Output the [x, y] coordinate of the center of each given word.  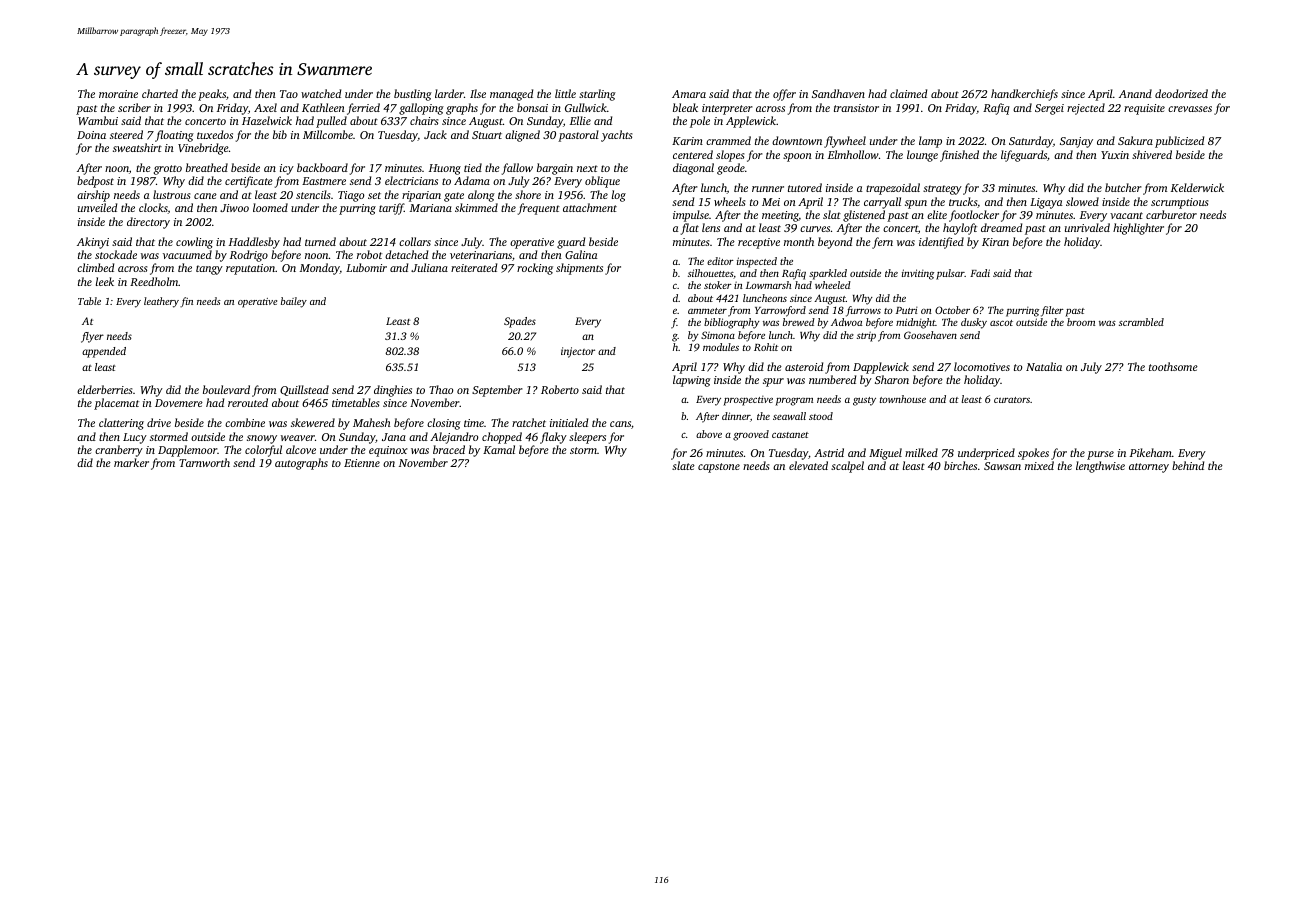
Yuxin [1115, 155]
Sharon [892, 379]
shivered [1152, 154]
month [799, 241]
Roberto [560, 389]
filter [1052, 311]
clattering [121, 424]
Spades [520, 322]
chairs [424, 120]
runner [768, 189]
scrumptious [1179, 203]
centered [693, 154]
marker [131, 462]
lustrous [171, 194]
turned [320, 241]
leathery [161, 302]
